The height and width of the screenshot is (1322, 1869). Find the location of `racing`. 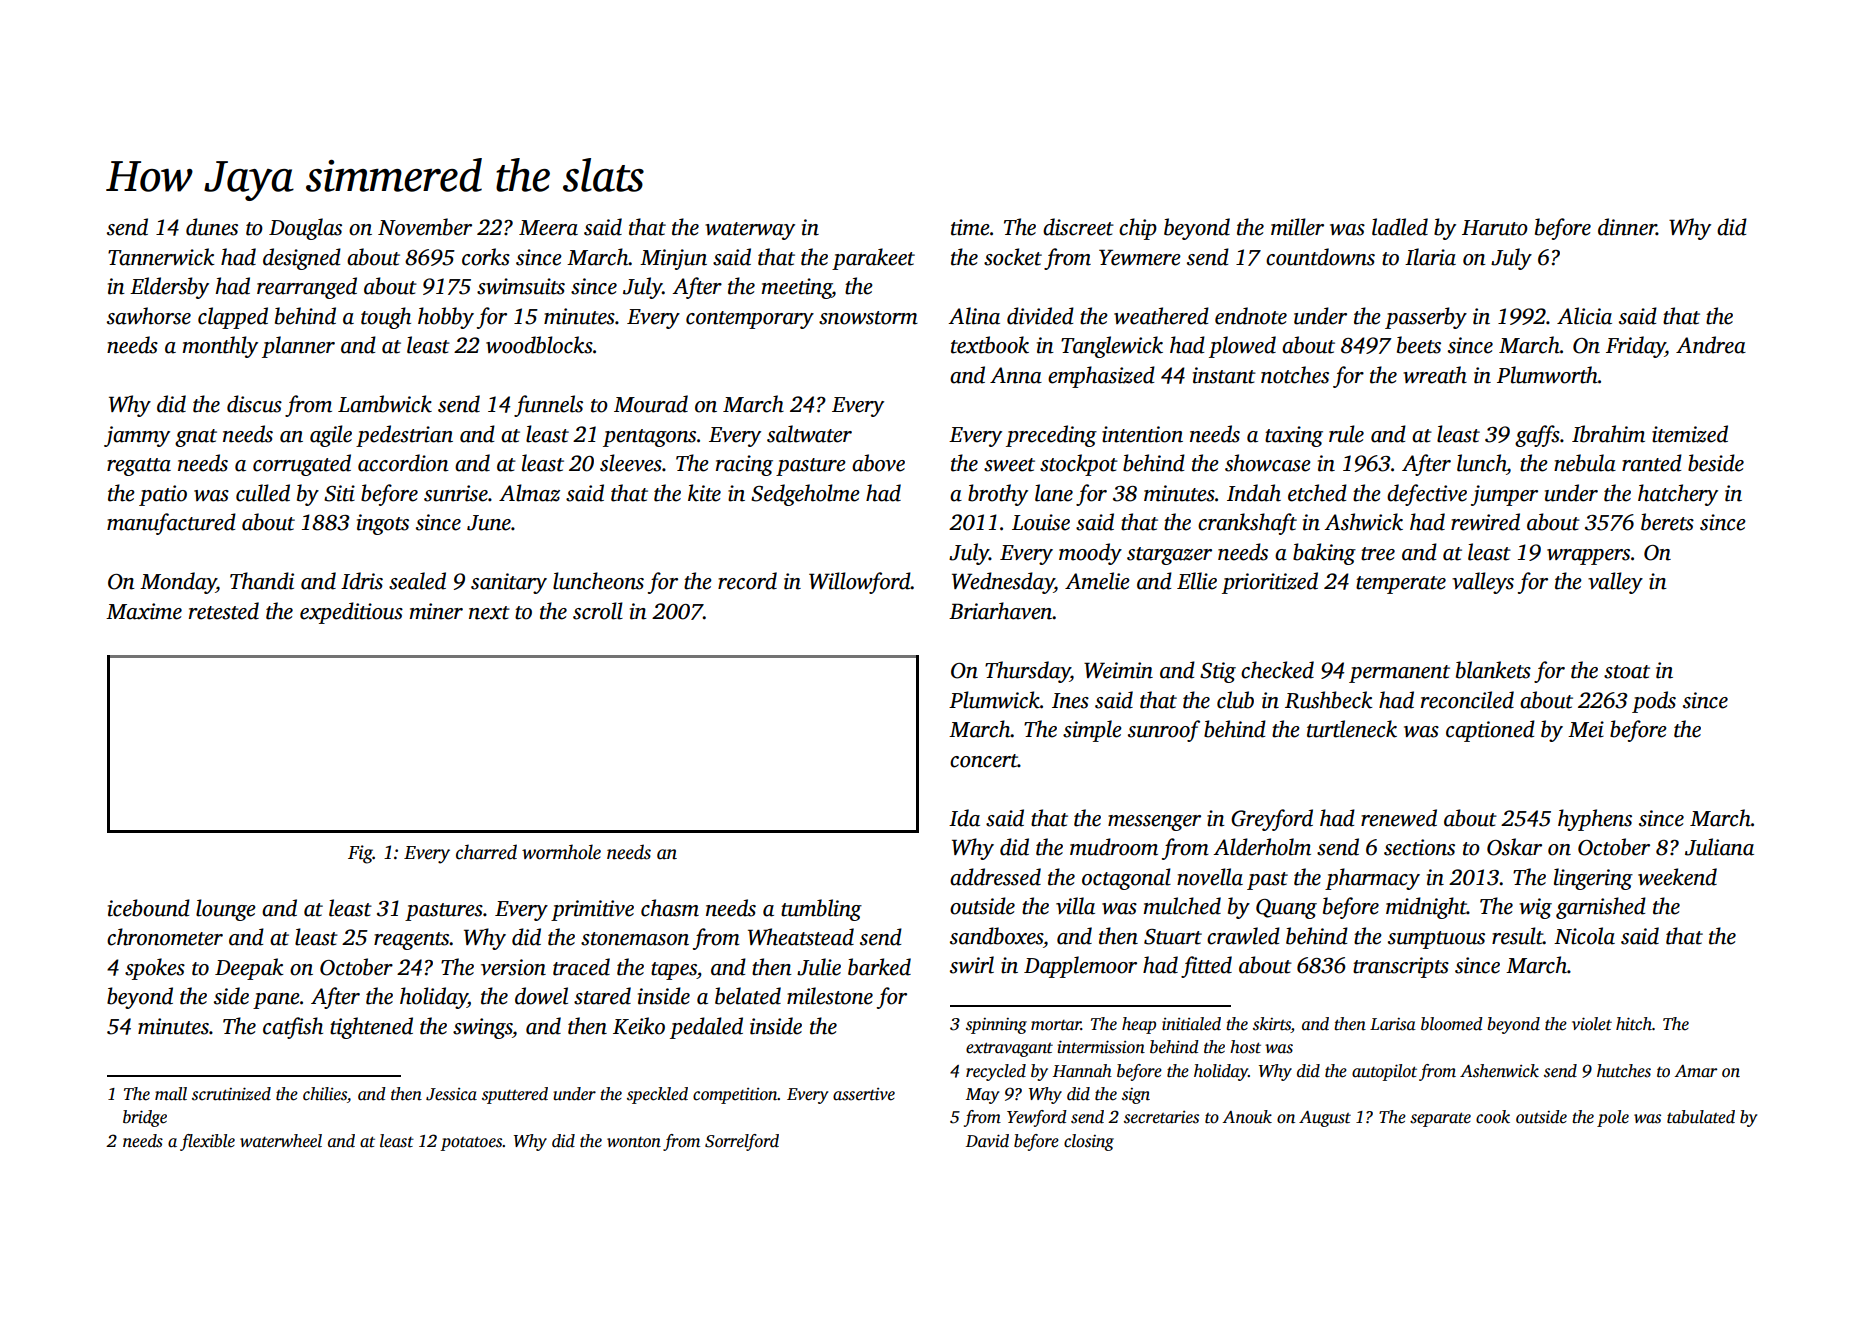

racing is located at coordinates (744, 465).
